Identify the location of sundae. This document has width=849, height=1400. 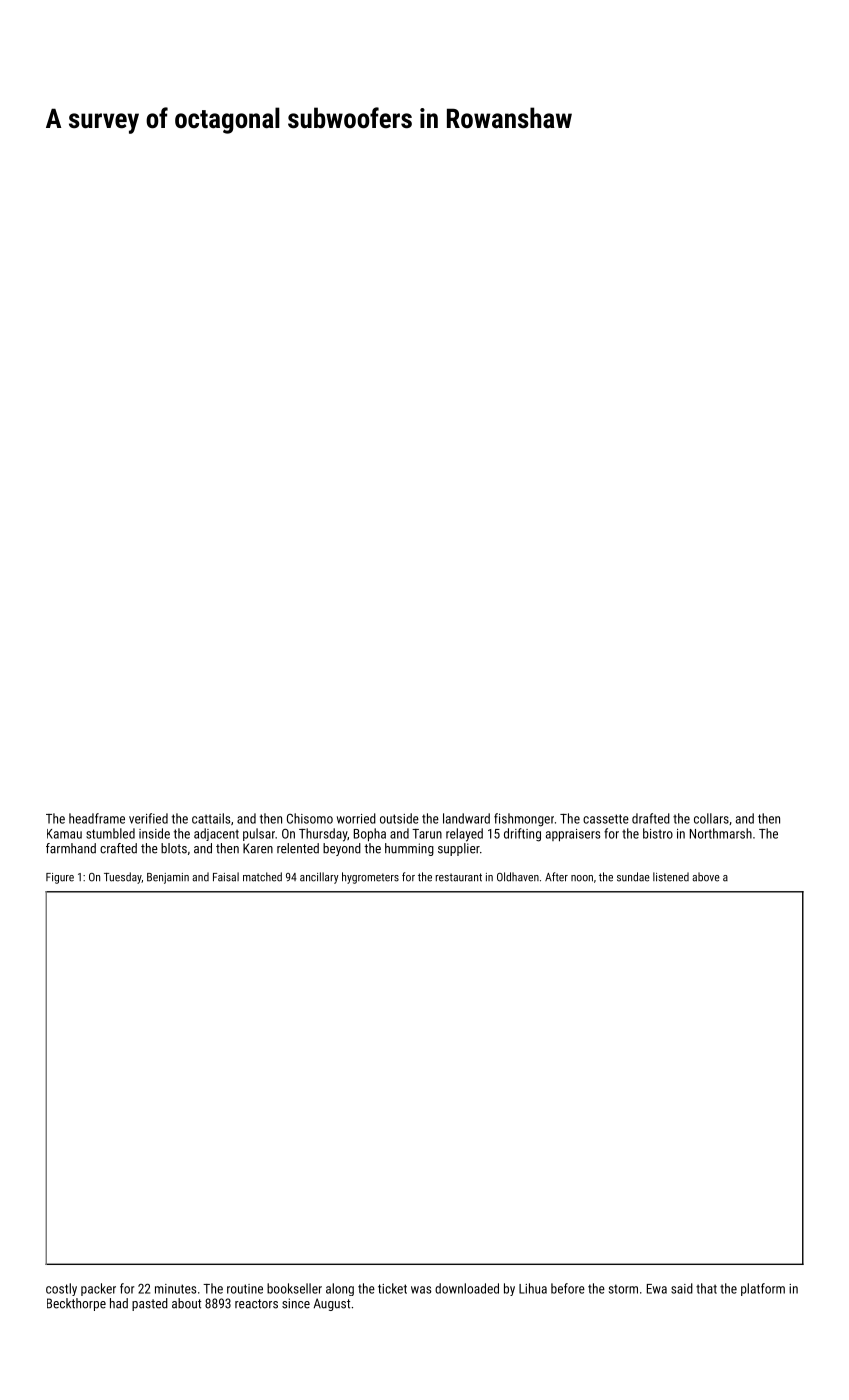
(633, 877).
